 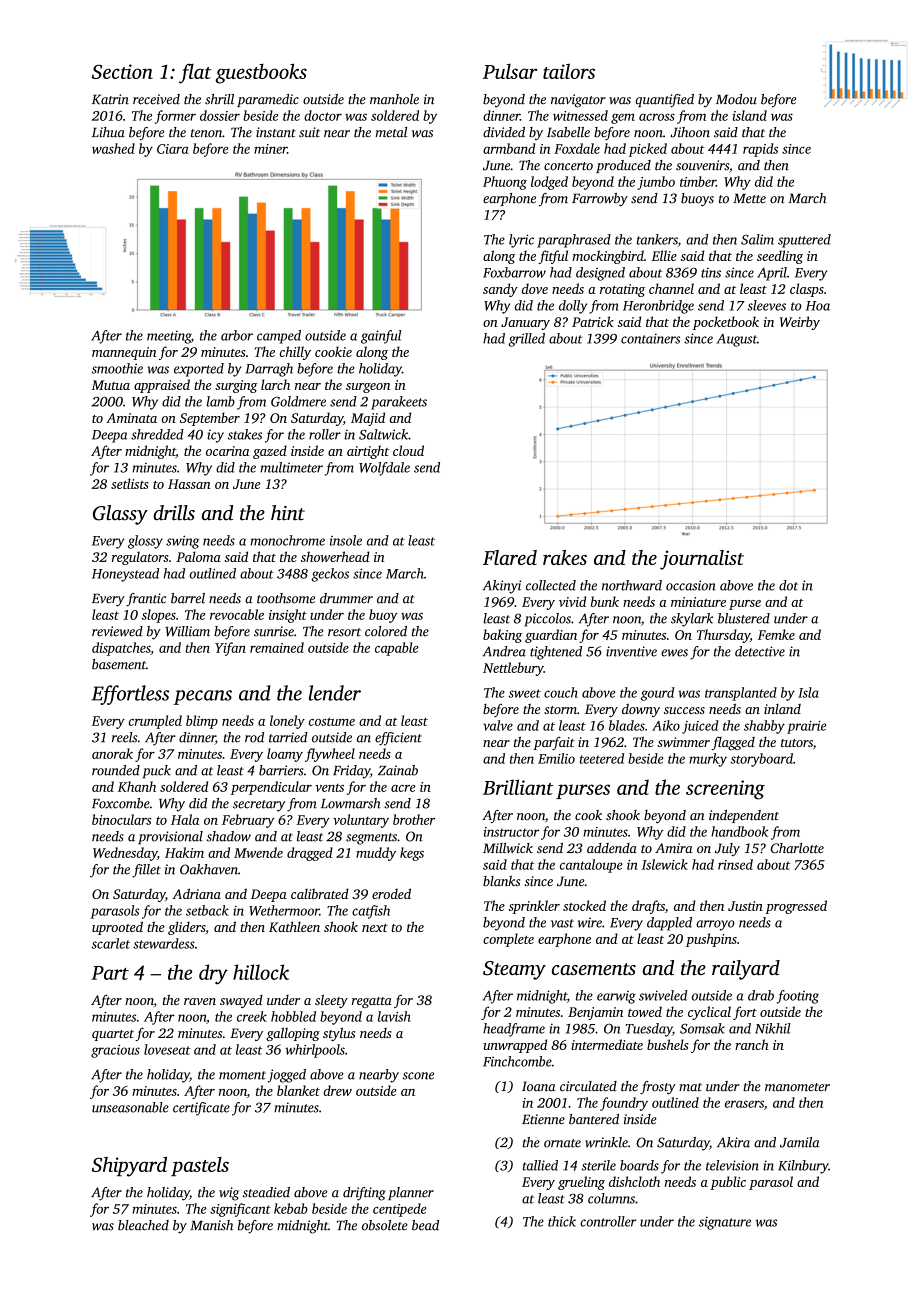 I want to click on parakeets, so click(x=399, y=403).
